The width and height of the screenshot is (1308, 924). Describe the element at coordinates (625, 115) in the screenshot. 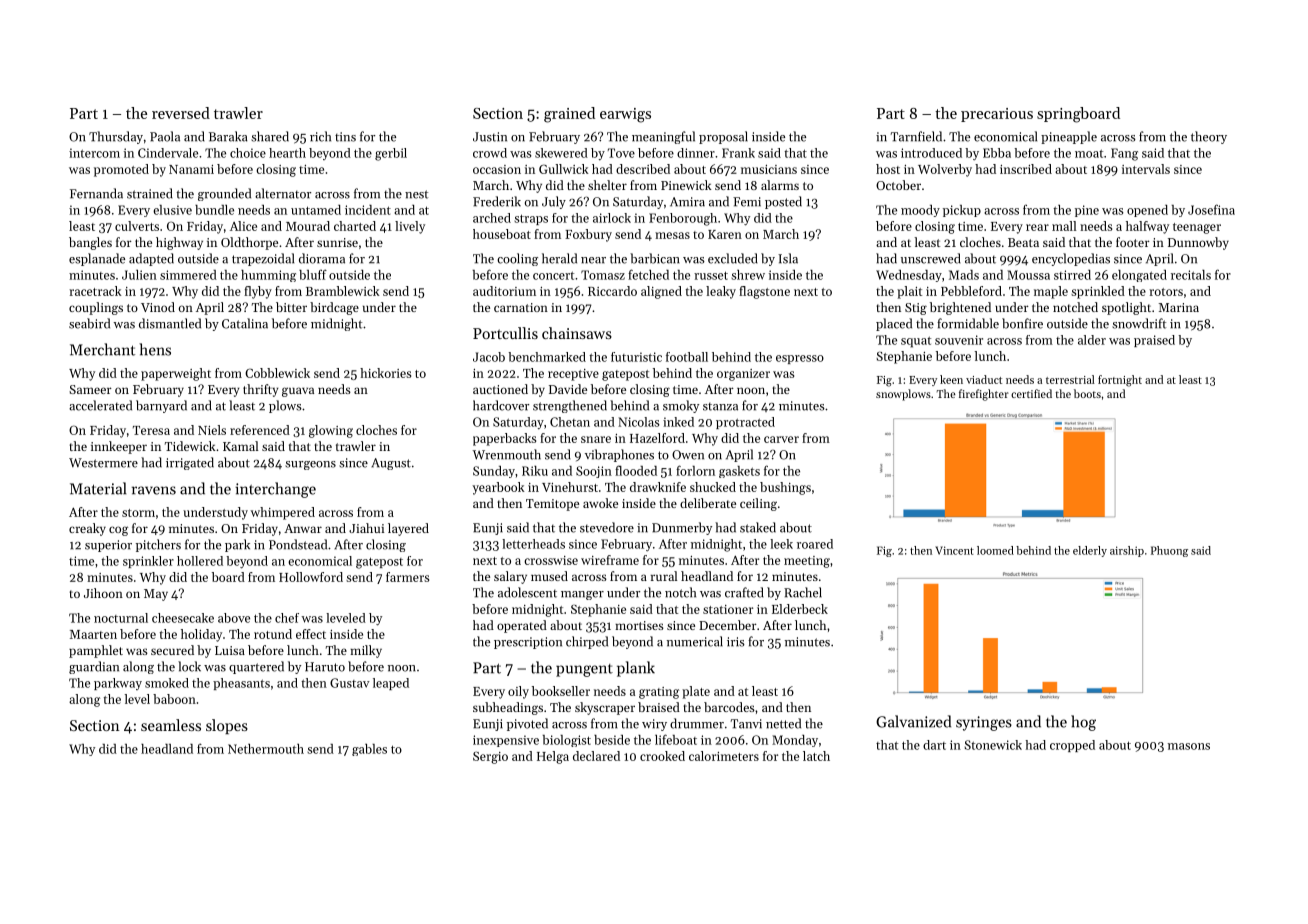

I see `earwigs` at that location.
